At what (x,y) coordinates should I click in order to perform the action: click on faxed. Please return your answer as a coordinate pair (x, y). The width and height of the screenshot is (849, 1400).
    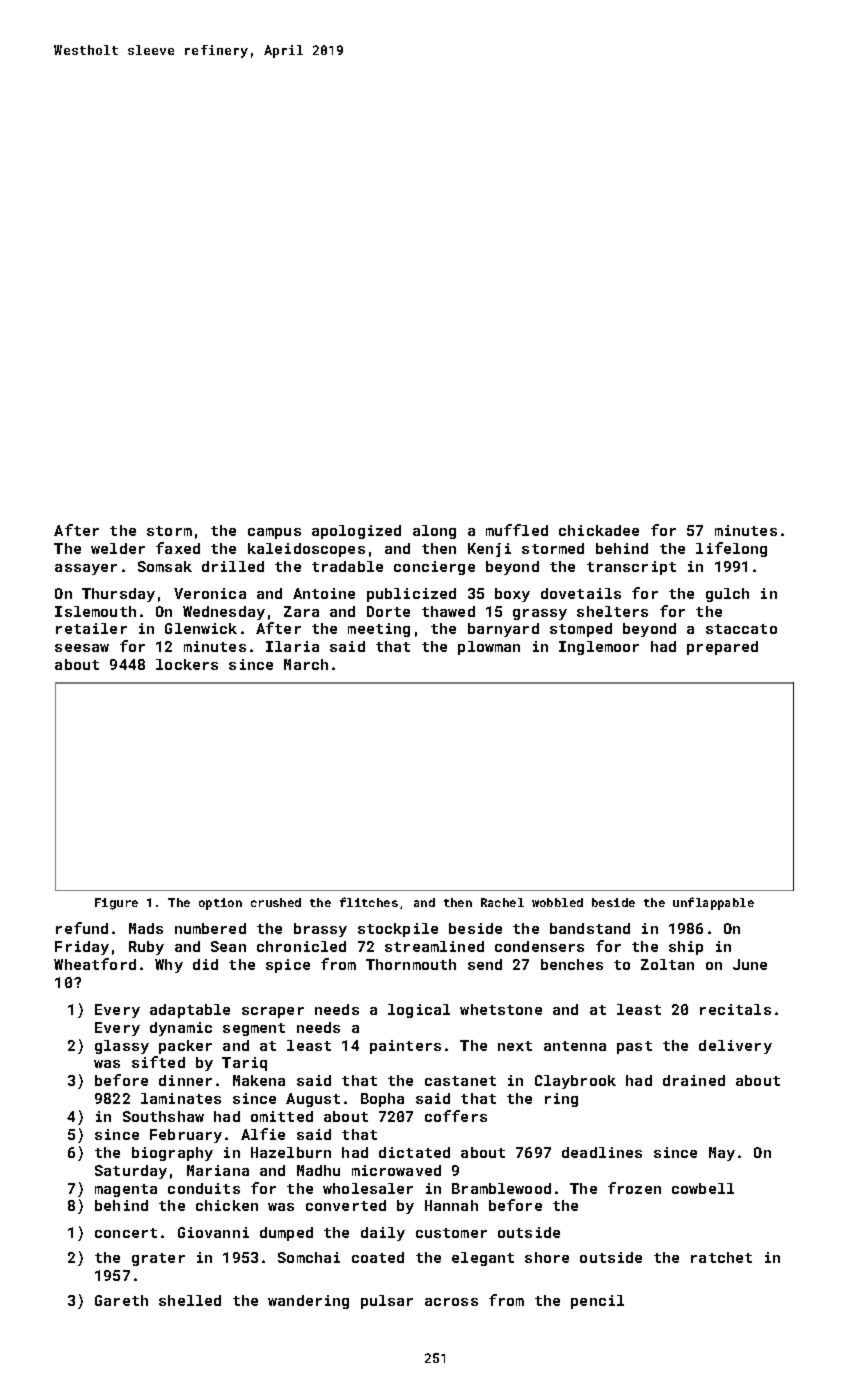
    Looking at the image, I should click on (178, 548).
